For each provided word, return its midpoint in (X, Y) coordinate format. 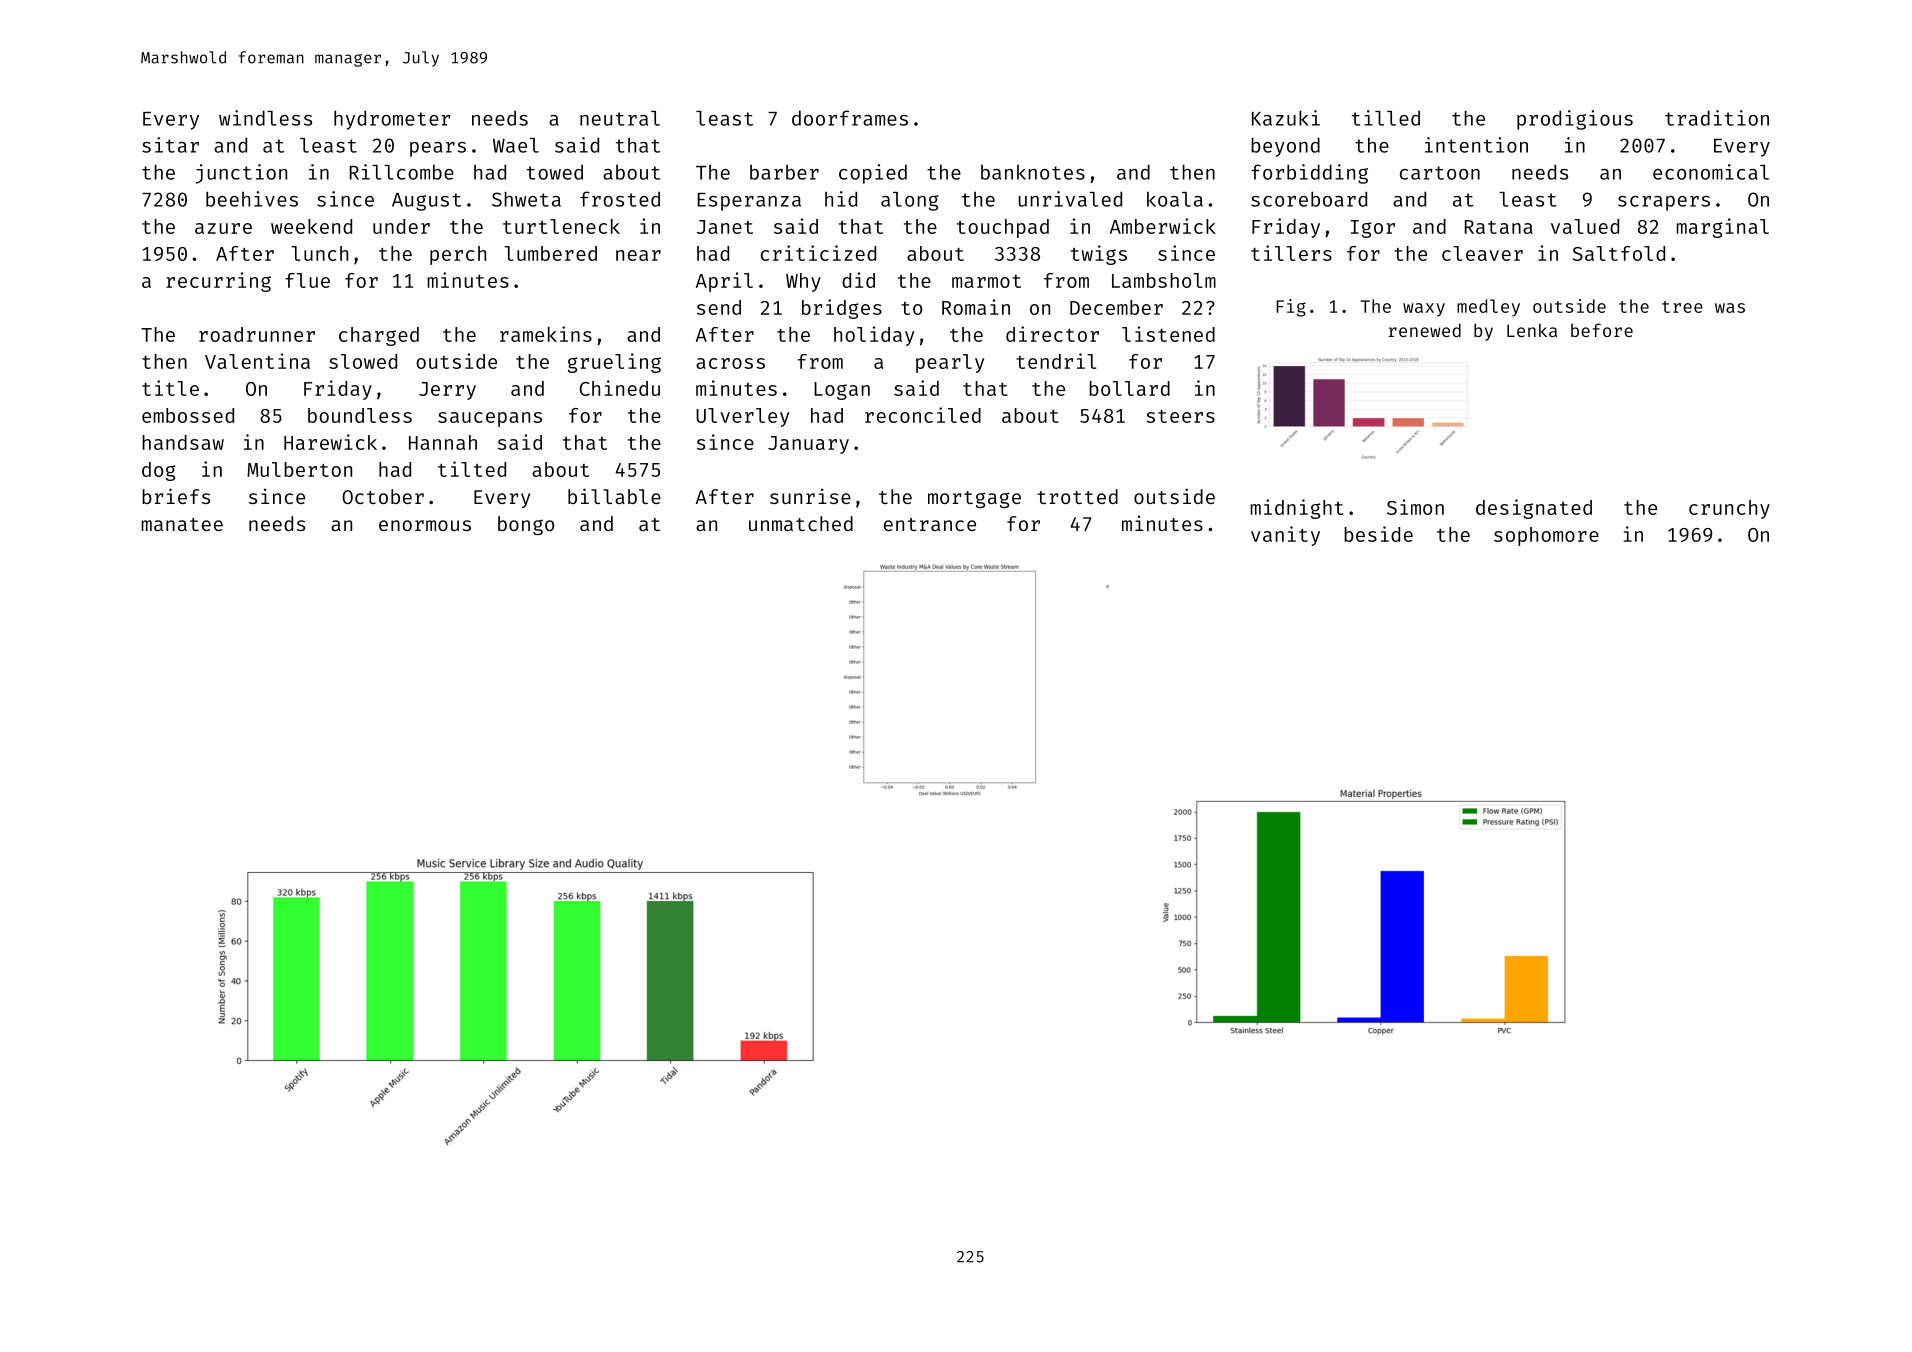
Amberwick (1163, 226)
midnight (1297, 509)
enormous (425, 525)
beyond (1285, 147)
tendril (1056, 361)
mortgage (974, 499)
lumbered (550, 253)
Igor (1373, 229)
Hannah (443, 442)
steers (1180, 416)
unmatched (801, 523)
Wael (516, 145)
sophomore (1546, 536)
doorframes (850, 118)
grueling (614, 363)
